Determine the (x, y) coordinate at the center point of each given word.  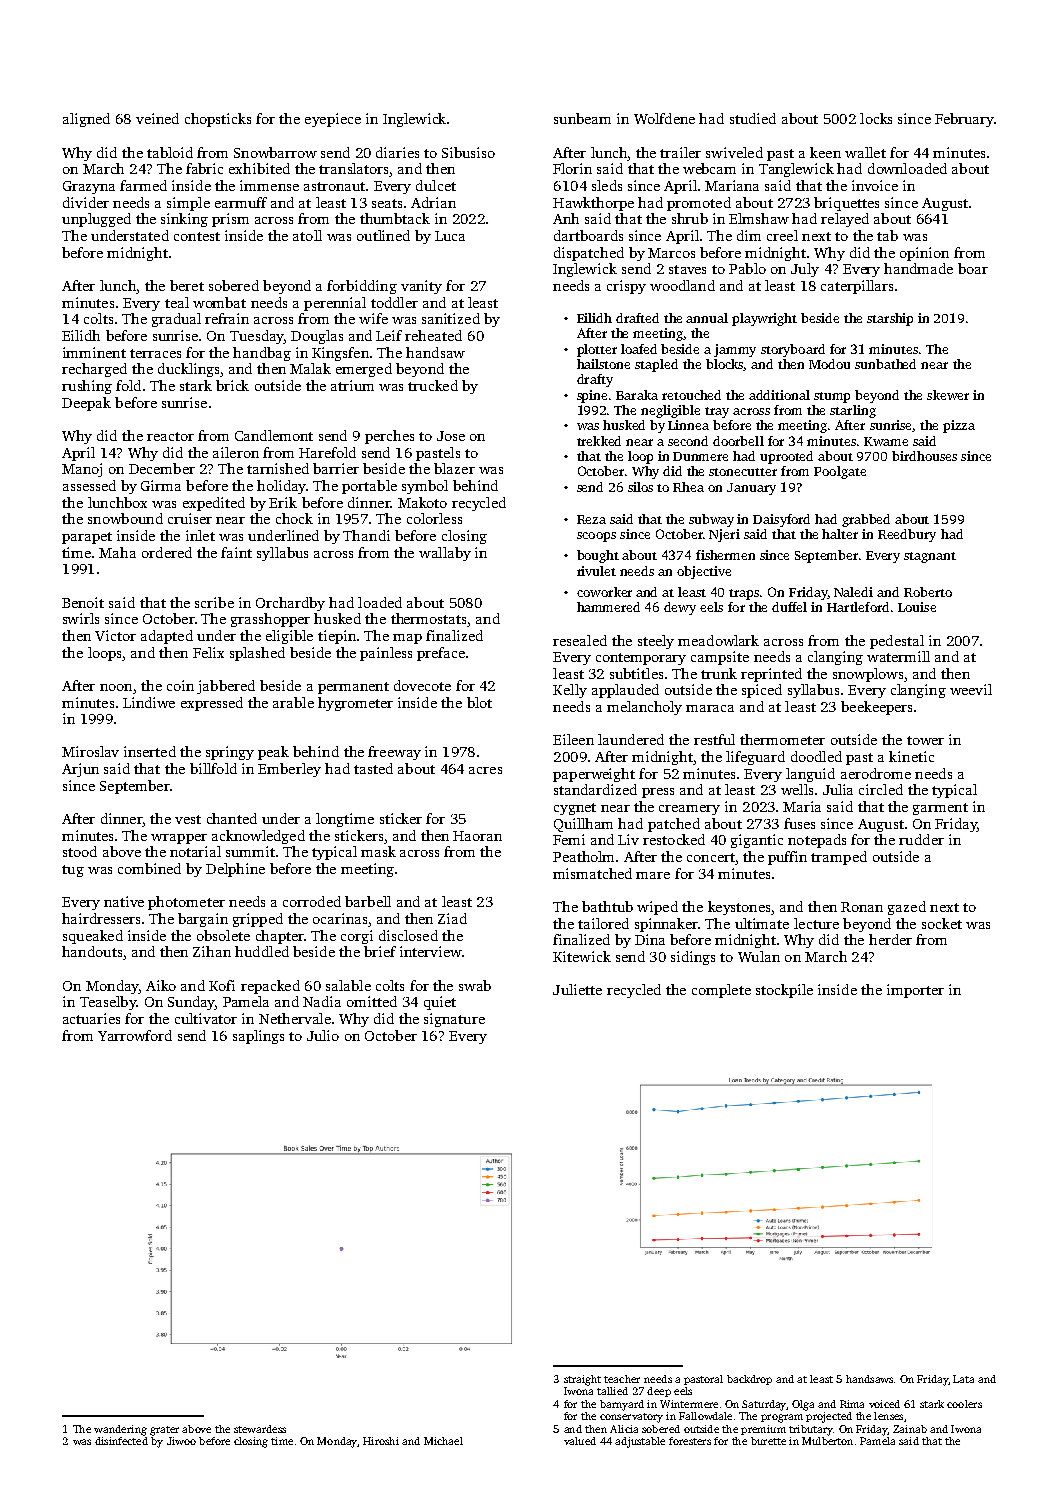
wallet (865, 152)
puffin (787, 858)
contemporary (641, 659)
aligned (86, 120)
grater (164, 1431)
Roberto (928, 592)
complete (721, 991)
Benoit (83, 602)
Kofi (222, 985)
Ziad (452, 918)
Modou (829, 364)
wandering (120, 1430)
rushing (87, 387)
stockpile (784, 991)
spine (592, 396)
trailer (680, 152)
